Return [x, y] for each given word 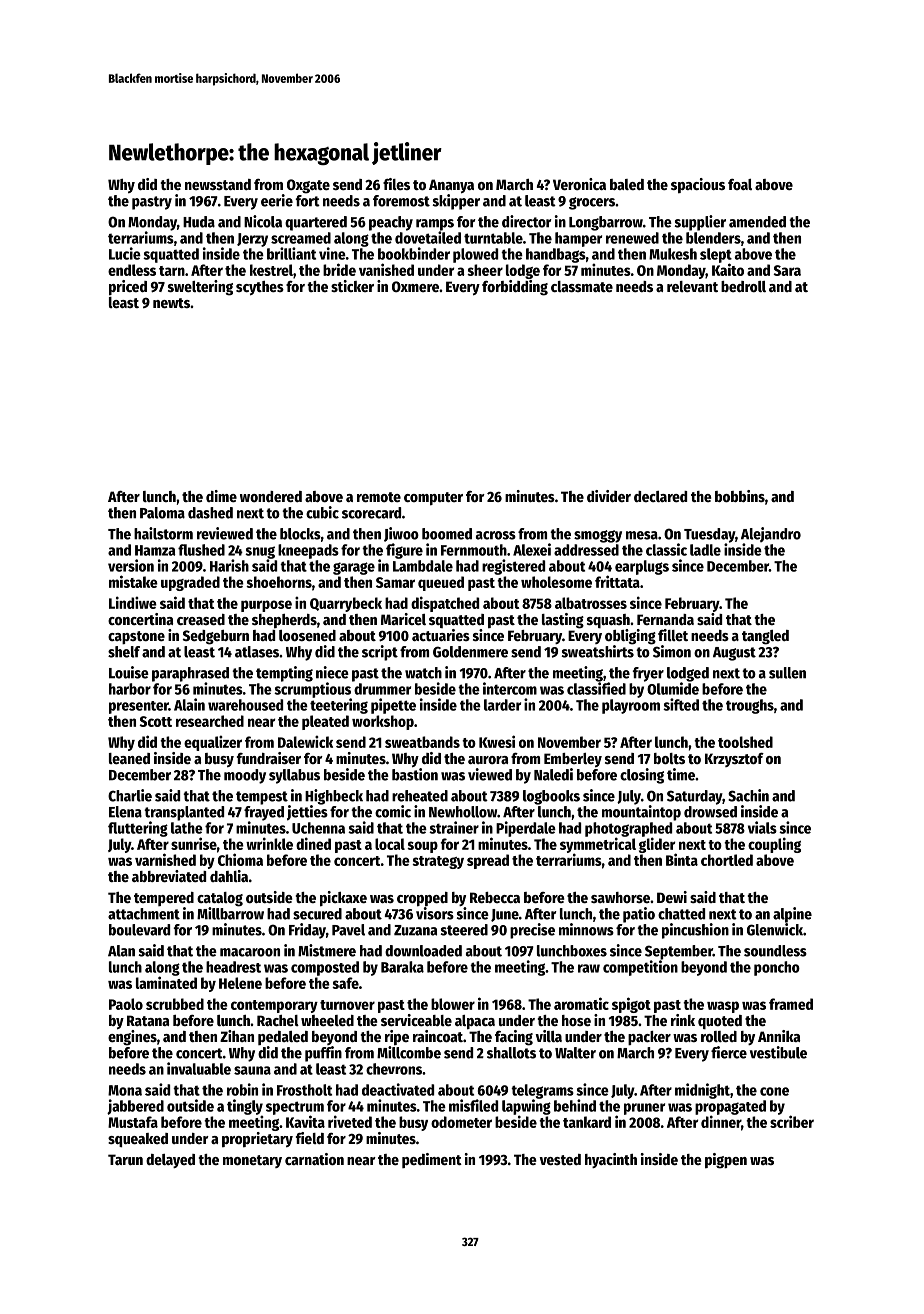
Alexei [532, 549]
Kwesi [497, 741]
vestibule [778, 1052]
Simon [672, 651]
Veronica [579, 184]
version [131, 565]
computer [433, 499]
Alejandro [771, 534]
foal [740, 184]
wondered [271, 496]
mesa [642, 535]
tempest [262, 798]
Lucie [125, 253]
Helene [240, 983]
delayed [170, 1161]
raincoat [438, 1036]
